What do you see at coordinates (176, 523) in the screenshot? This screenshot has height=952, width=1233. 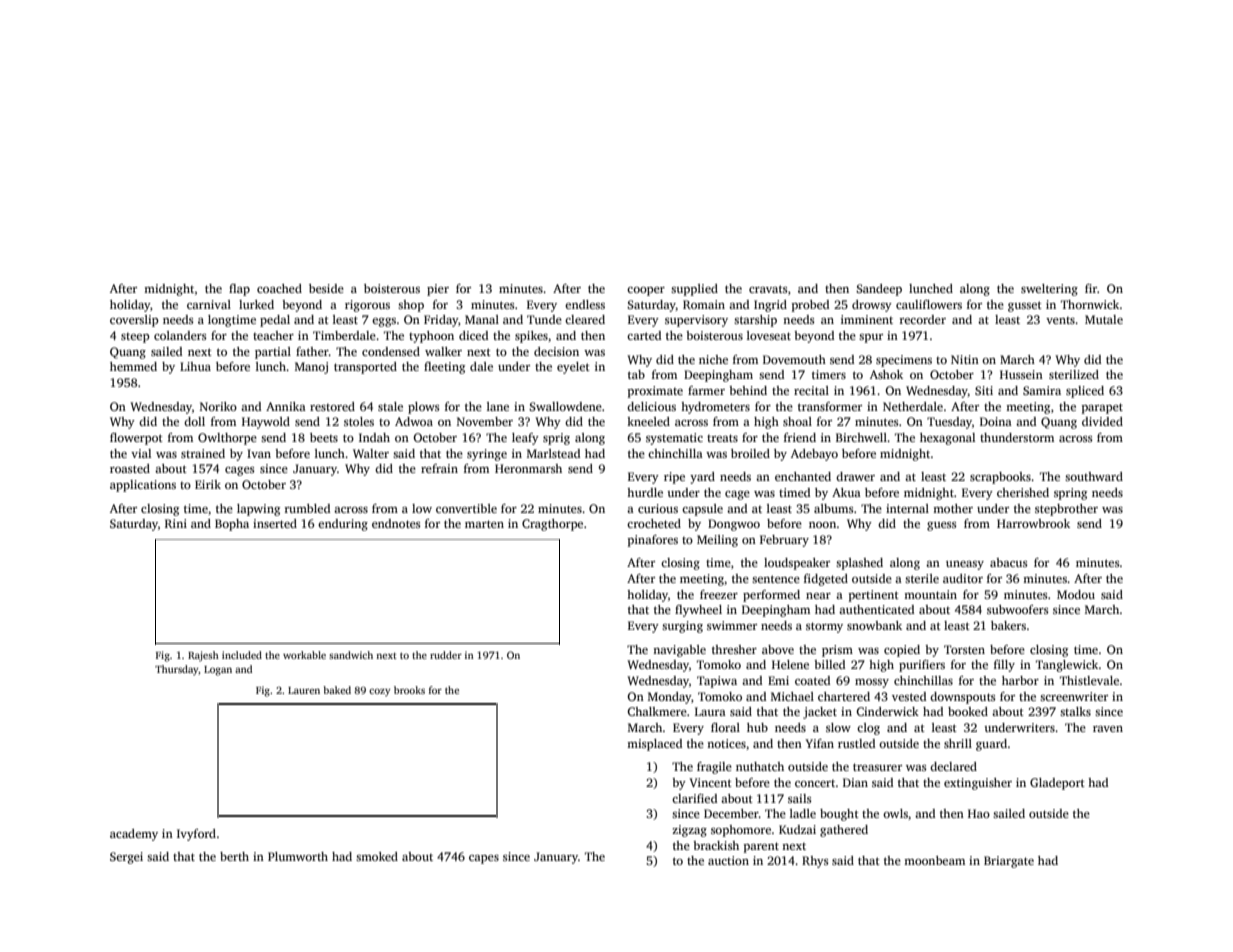 I see `Rini` at bounding box center [176, 523].
